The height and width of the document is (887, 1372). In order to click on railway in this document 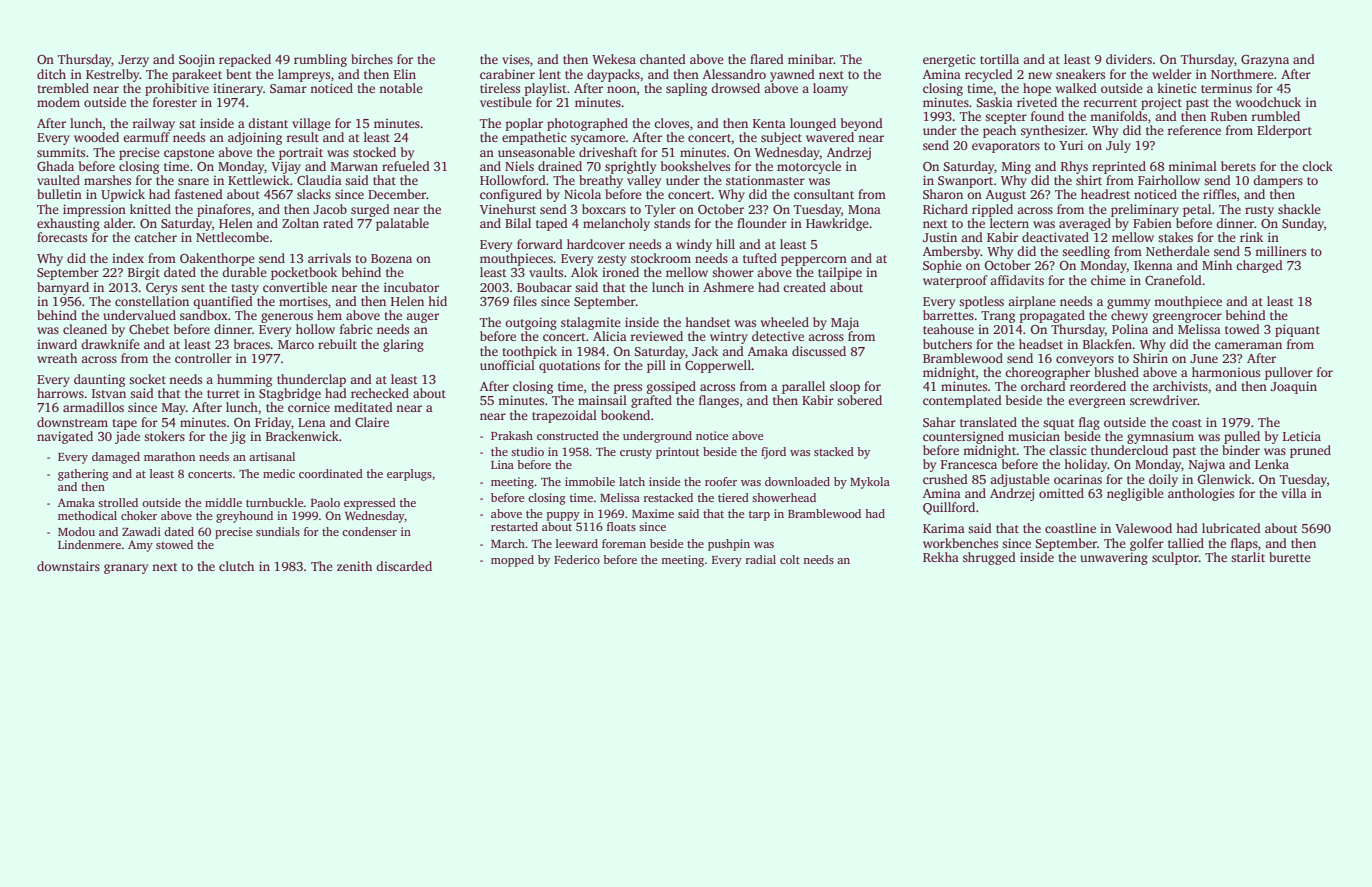, I will do `click(153, 124)`.
